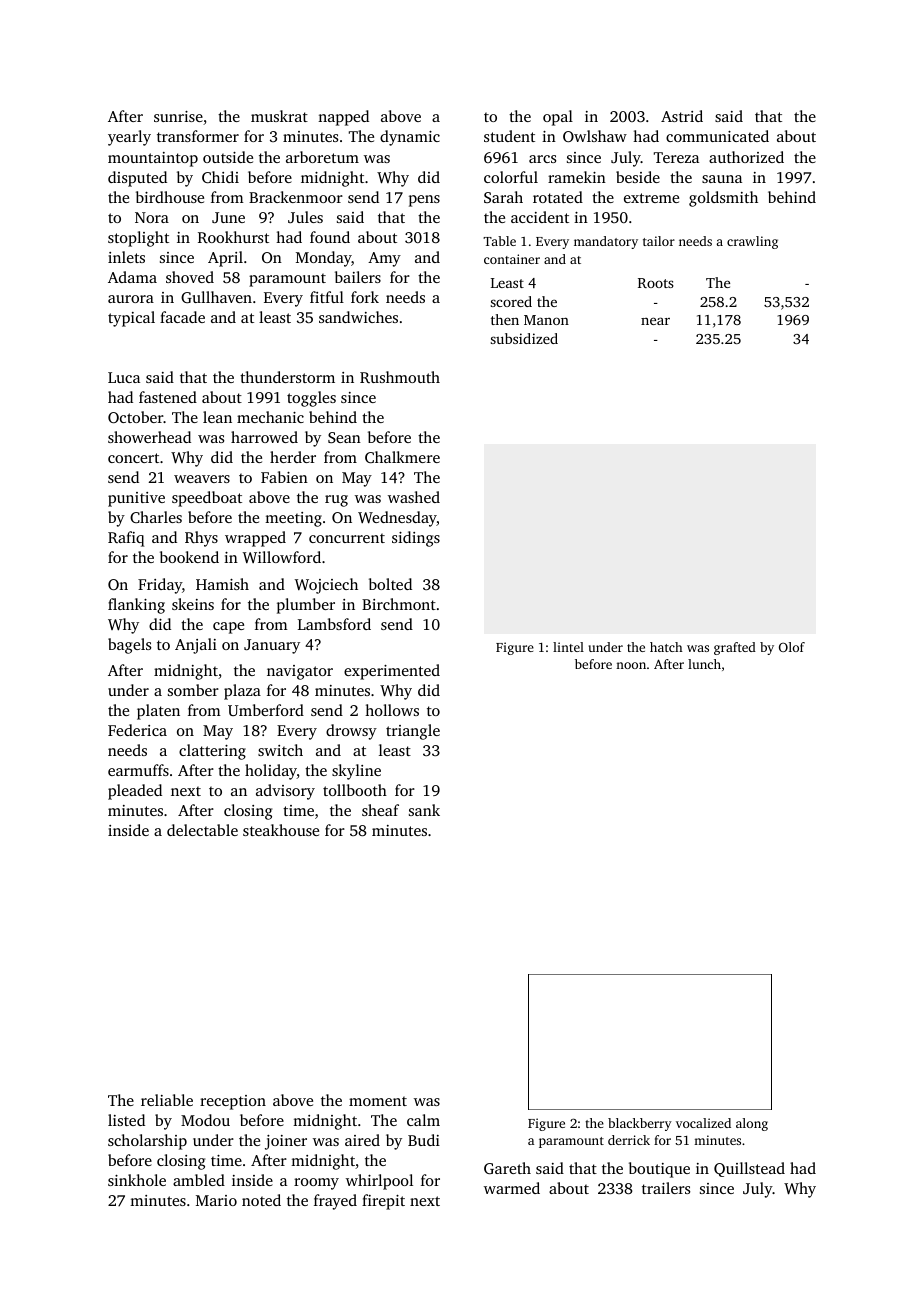 The height and width of the page is (1308, 924). I want to click on meeting, so click(293, 519).
